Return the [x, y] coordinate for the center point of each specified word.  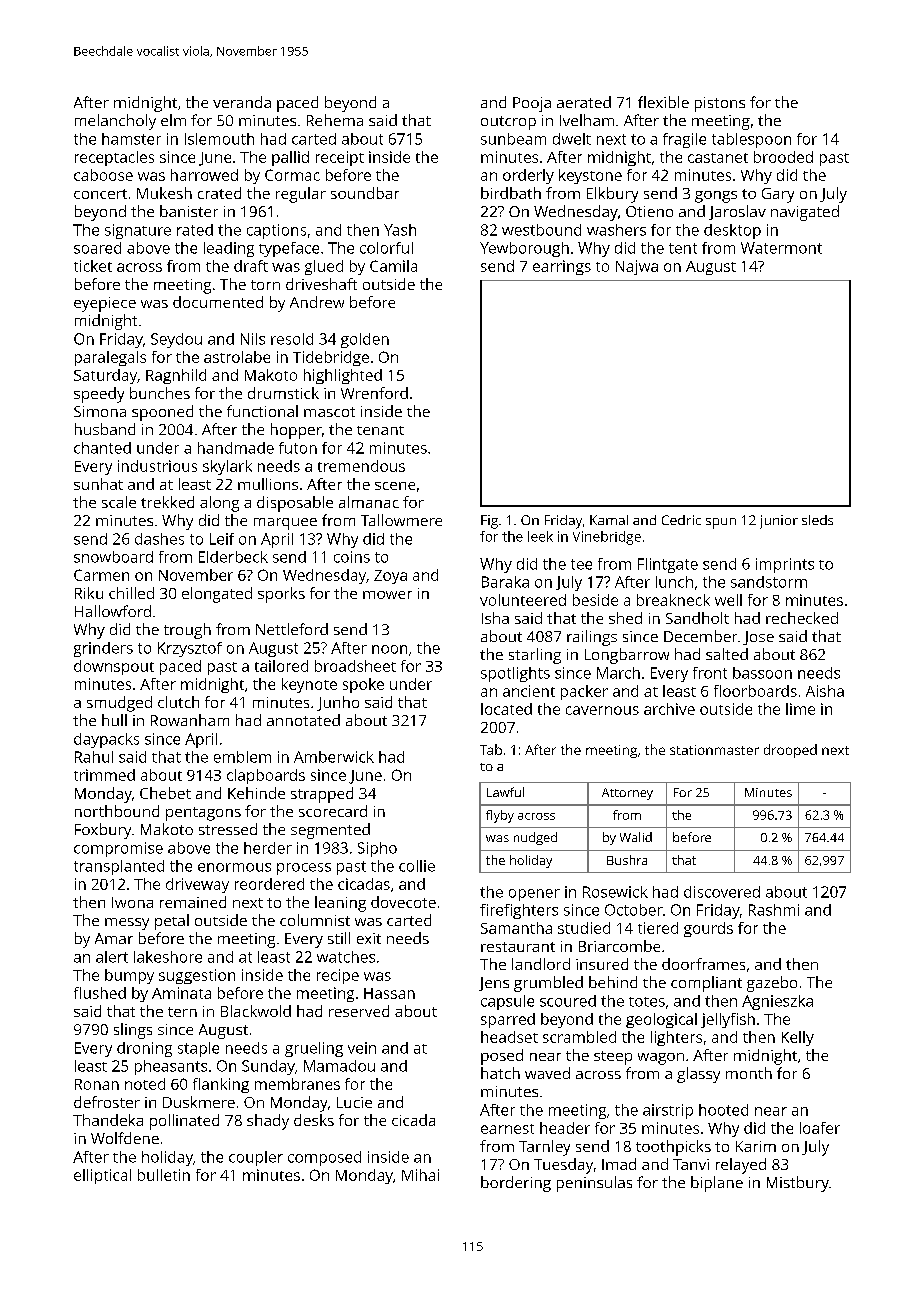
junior [779, 522]
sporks [281, 595]
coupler [256, 1158]
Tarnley [544, 1148]
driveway [197, 885]
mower [387, 595]
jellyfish [728, 1020]
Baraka [505, 582]
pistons [720, 104]
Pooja [532, 104]
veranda [242, 102]
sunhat [98, 484]
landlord [541, 964]
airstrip [668, 1111]
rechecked [802, 618]
